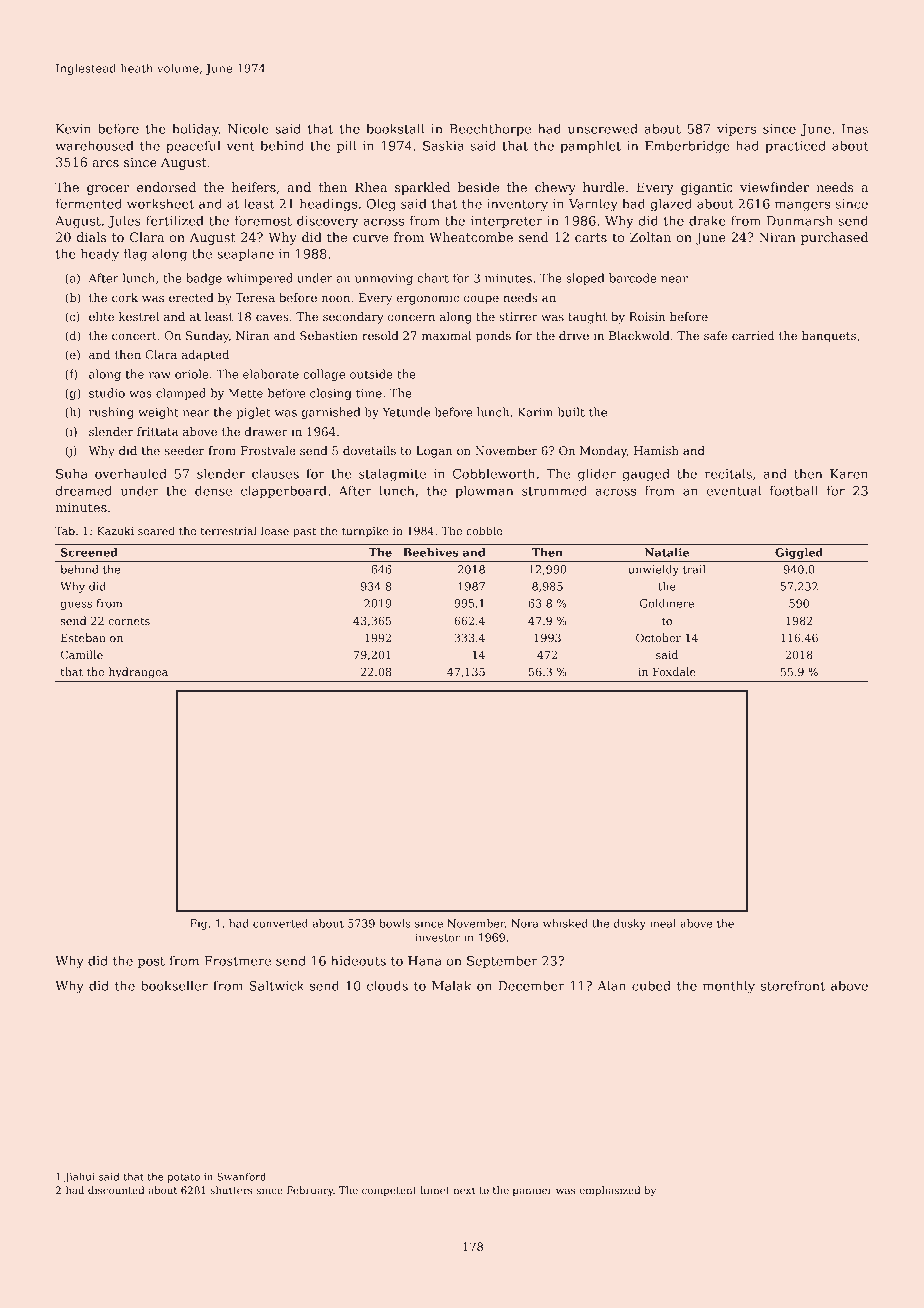  Describe the element at coordinates (525, 923) in the image. I see `Nora` at that location.
